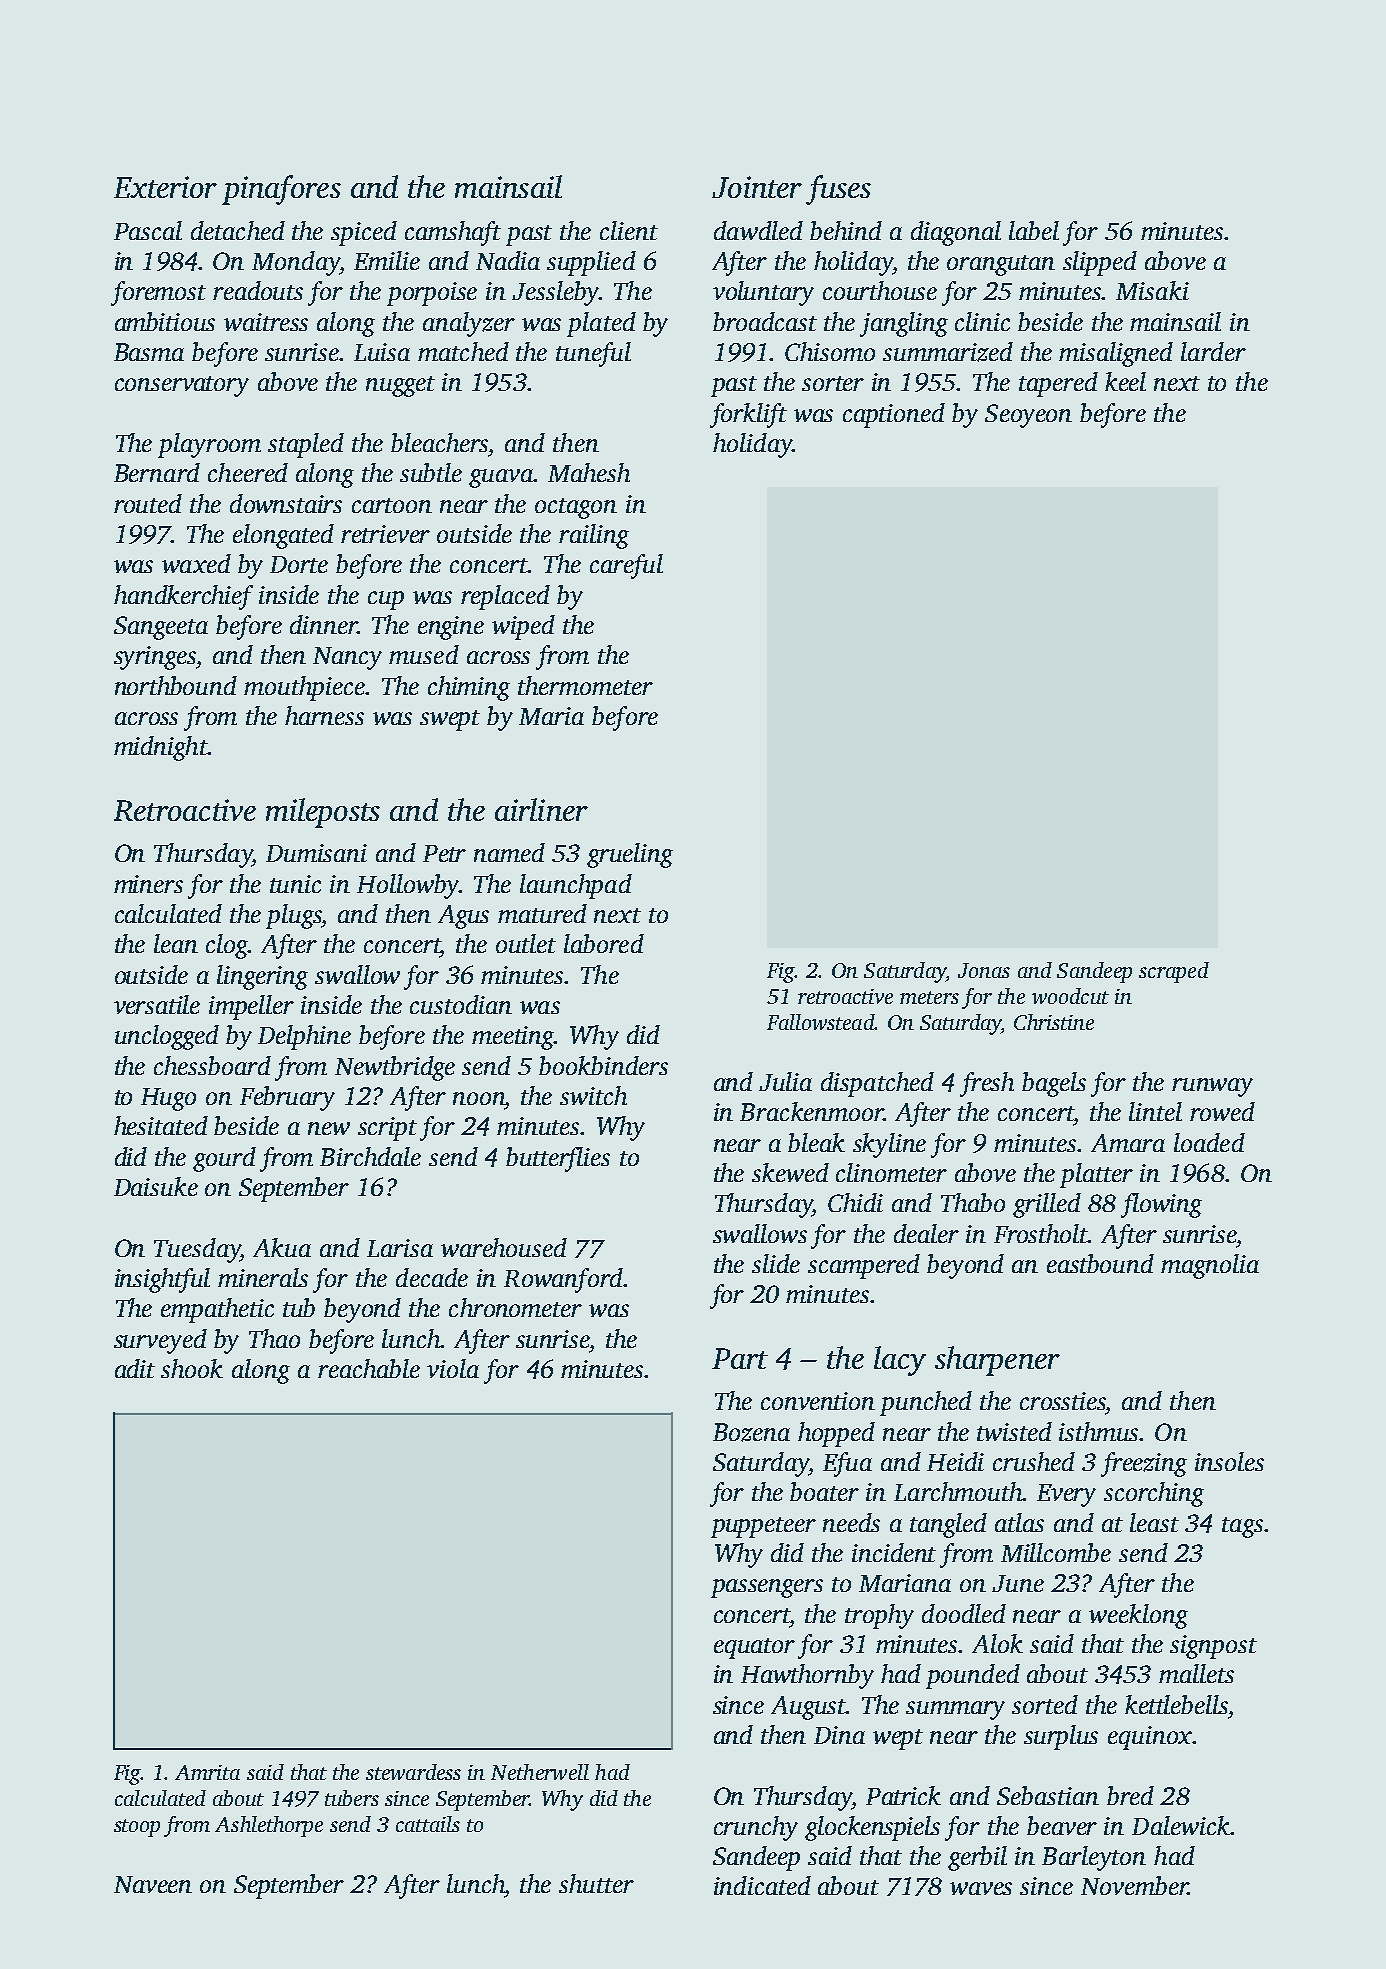 The image size is (1386, 1969). Describe the element at coordinates (153, 1884) in the document. I see `Naveen` at that location.
